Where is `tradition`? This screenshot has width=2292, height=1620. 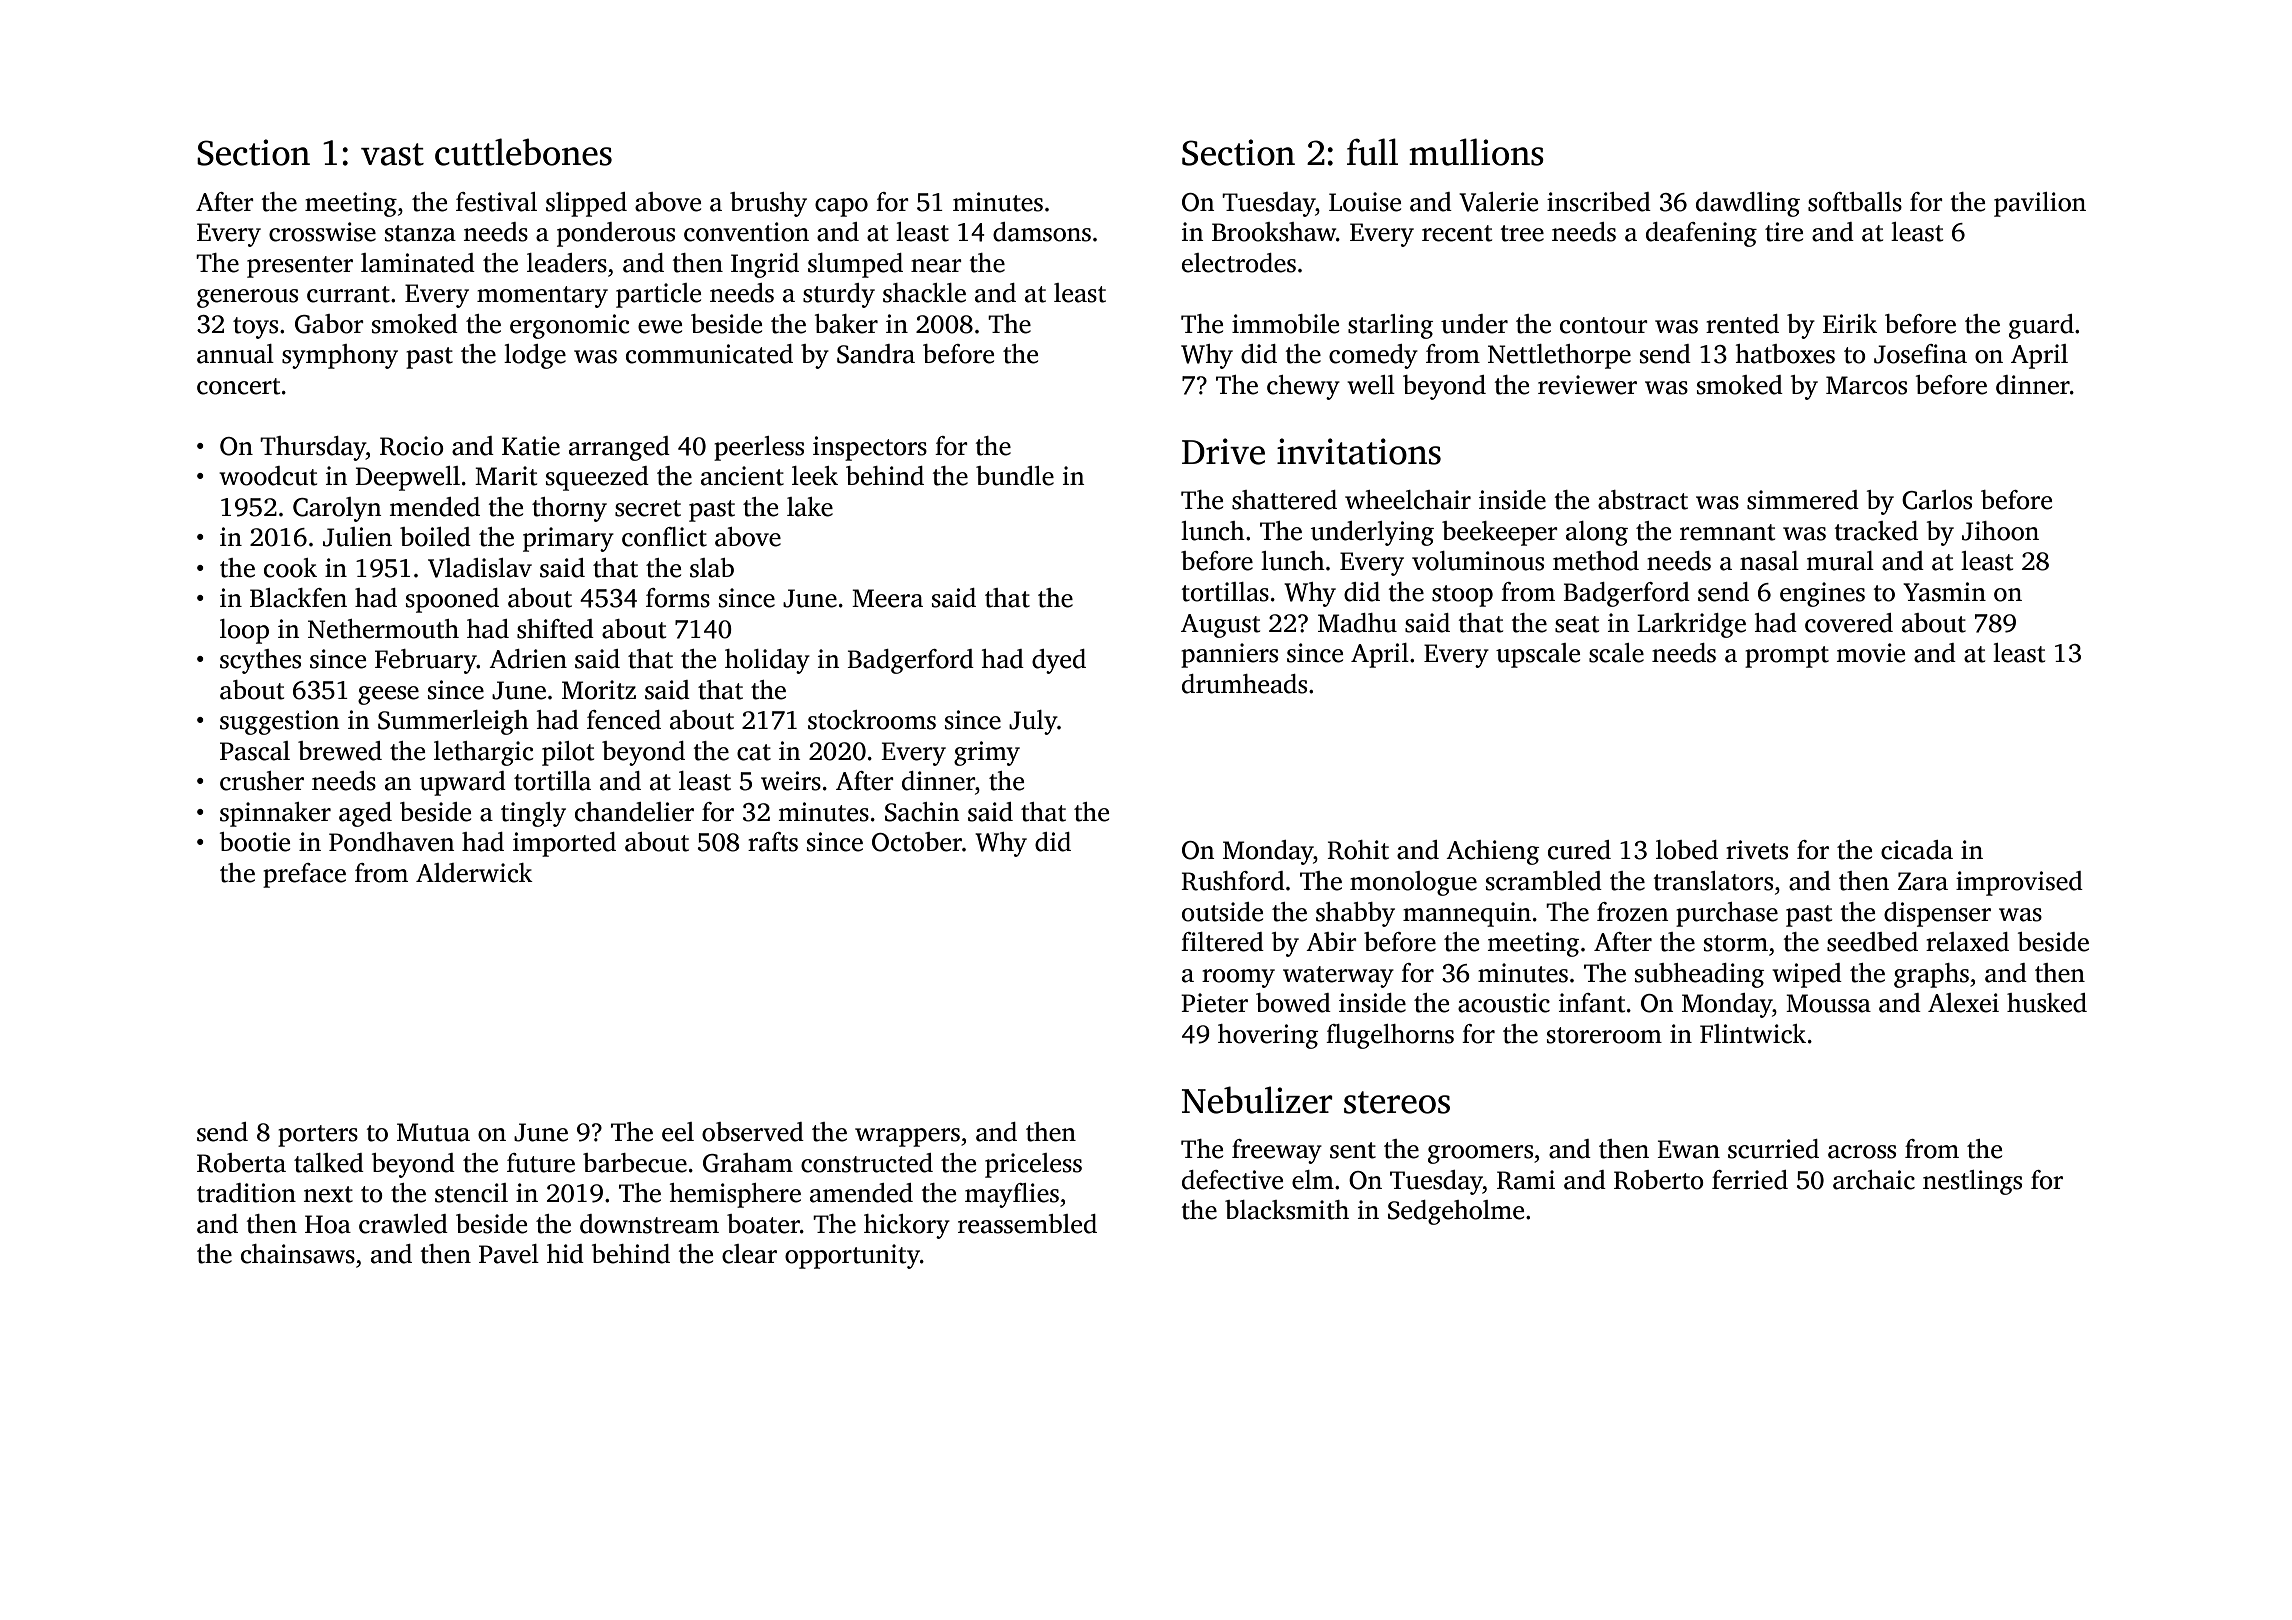 tradition is located at coordinates (246, 1193).
